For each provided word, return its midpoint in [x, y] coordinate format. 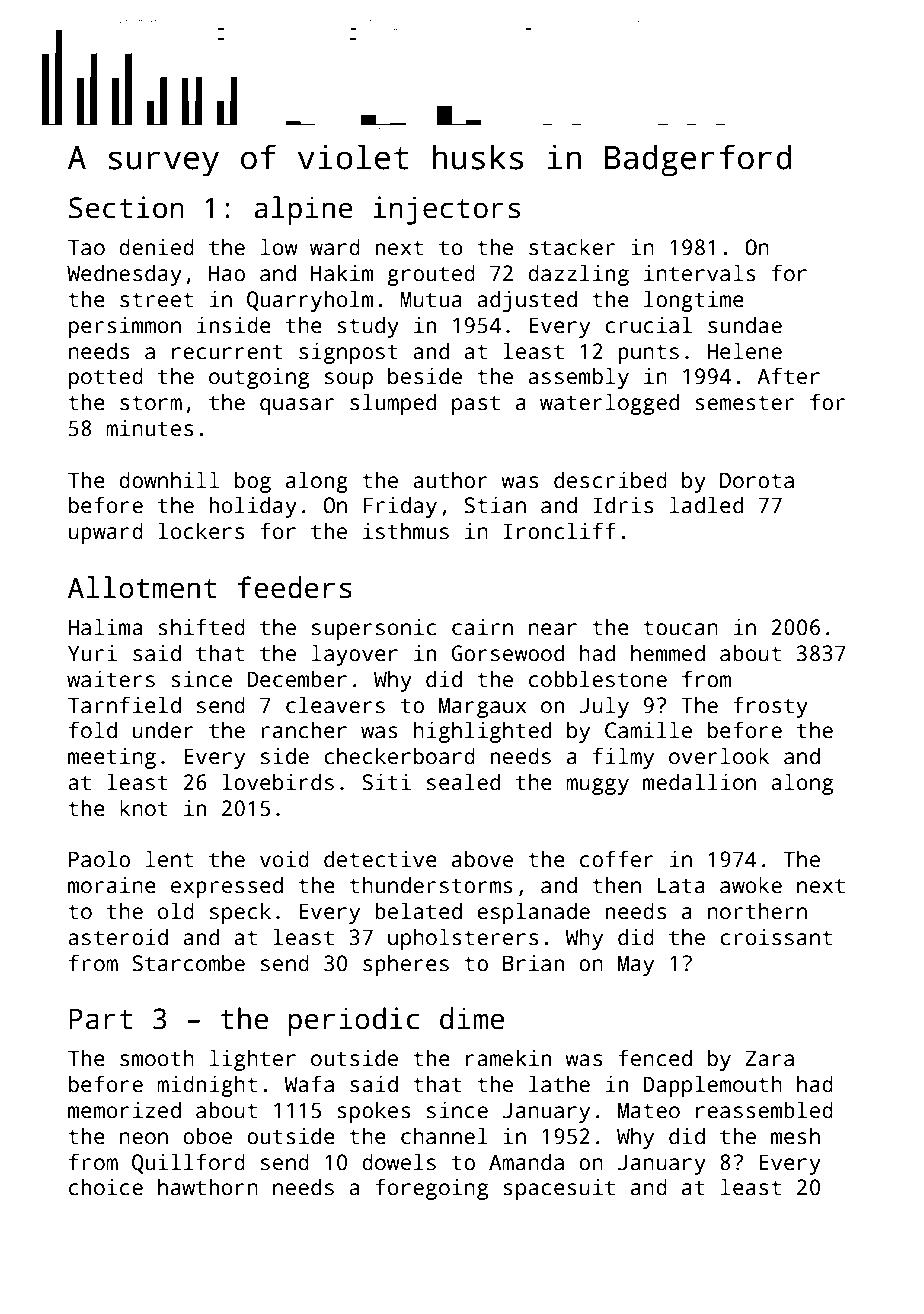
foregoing [431, 1189]
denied [156, 247]
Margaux [482, 707]
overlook [719, 756]
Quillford [188, 1163]
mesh [795, 1136]
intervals [700, 273]
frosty [770, 707]
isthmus [406, 531]
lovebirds [278, 782]
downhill [169, 480]
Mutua [431, 299]
